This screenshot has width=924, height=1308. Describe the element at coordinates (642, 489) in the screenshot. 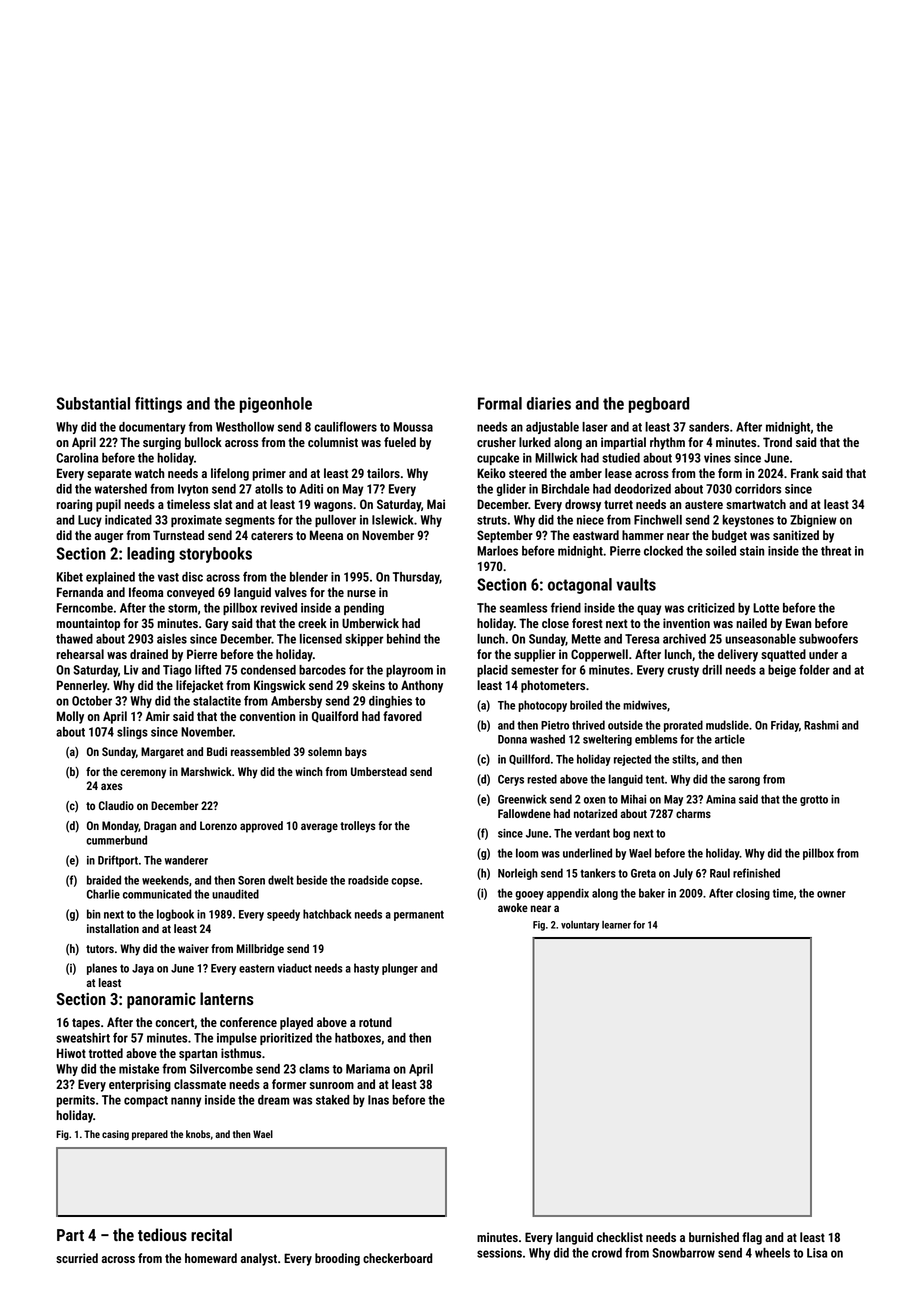

I see `deodorized` at that location.
